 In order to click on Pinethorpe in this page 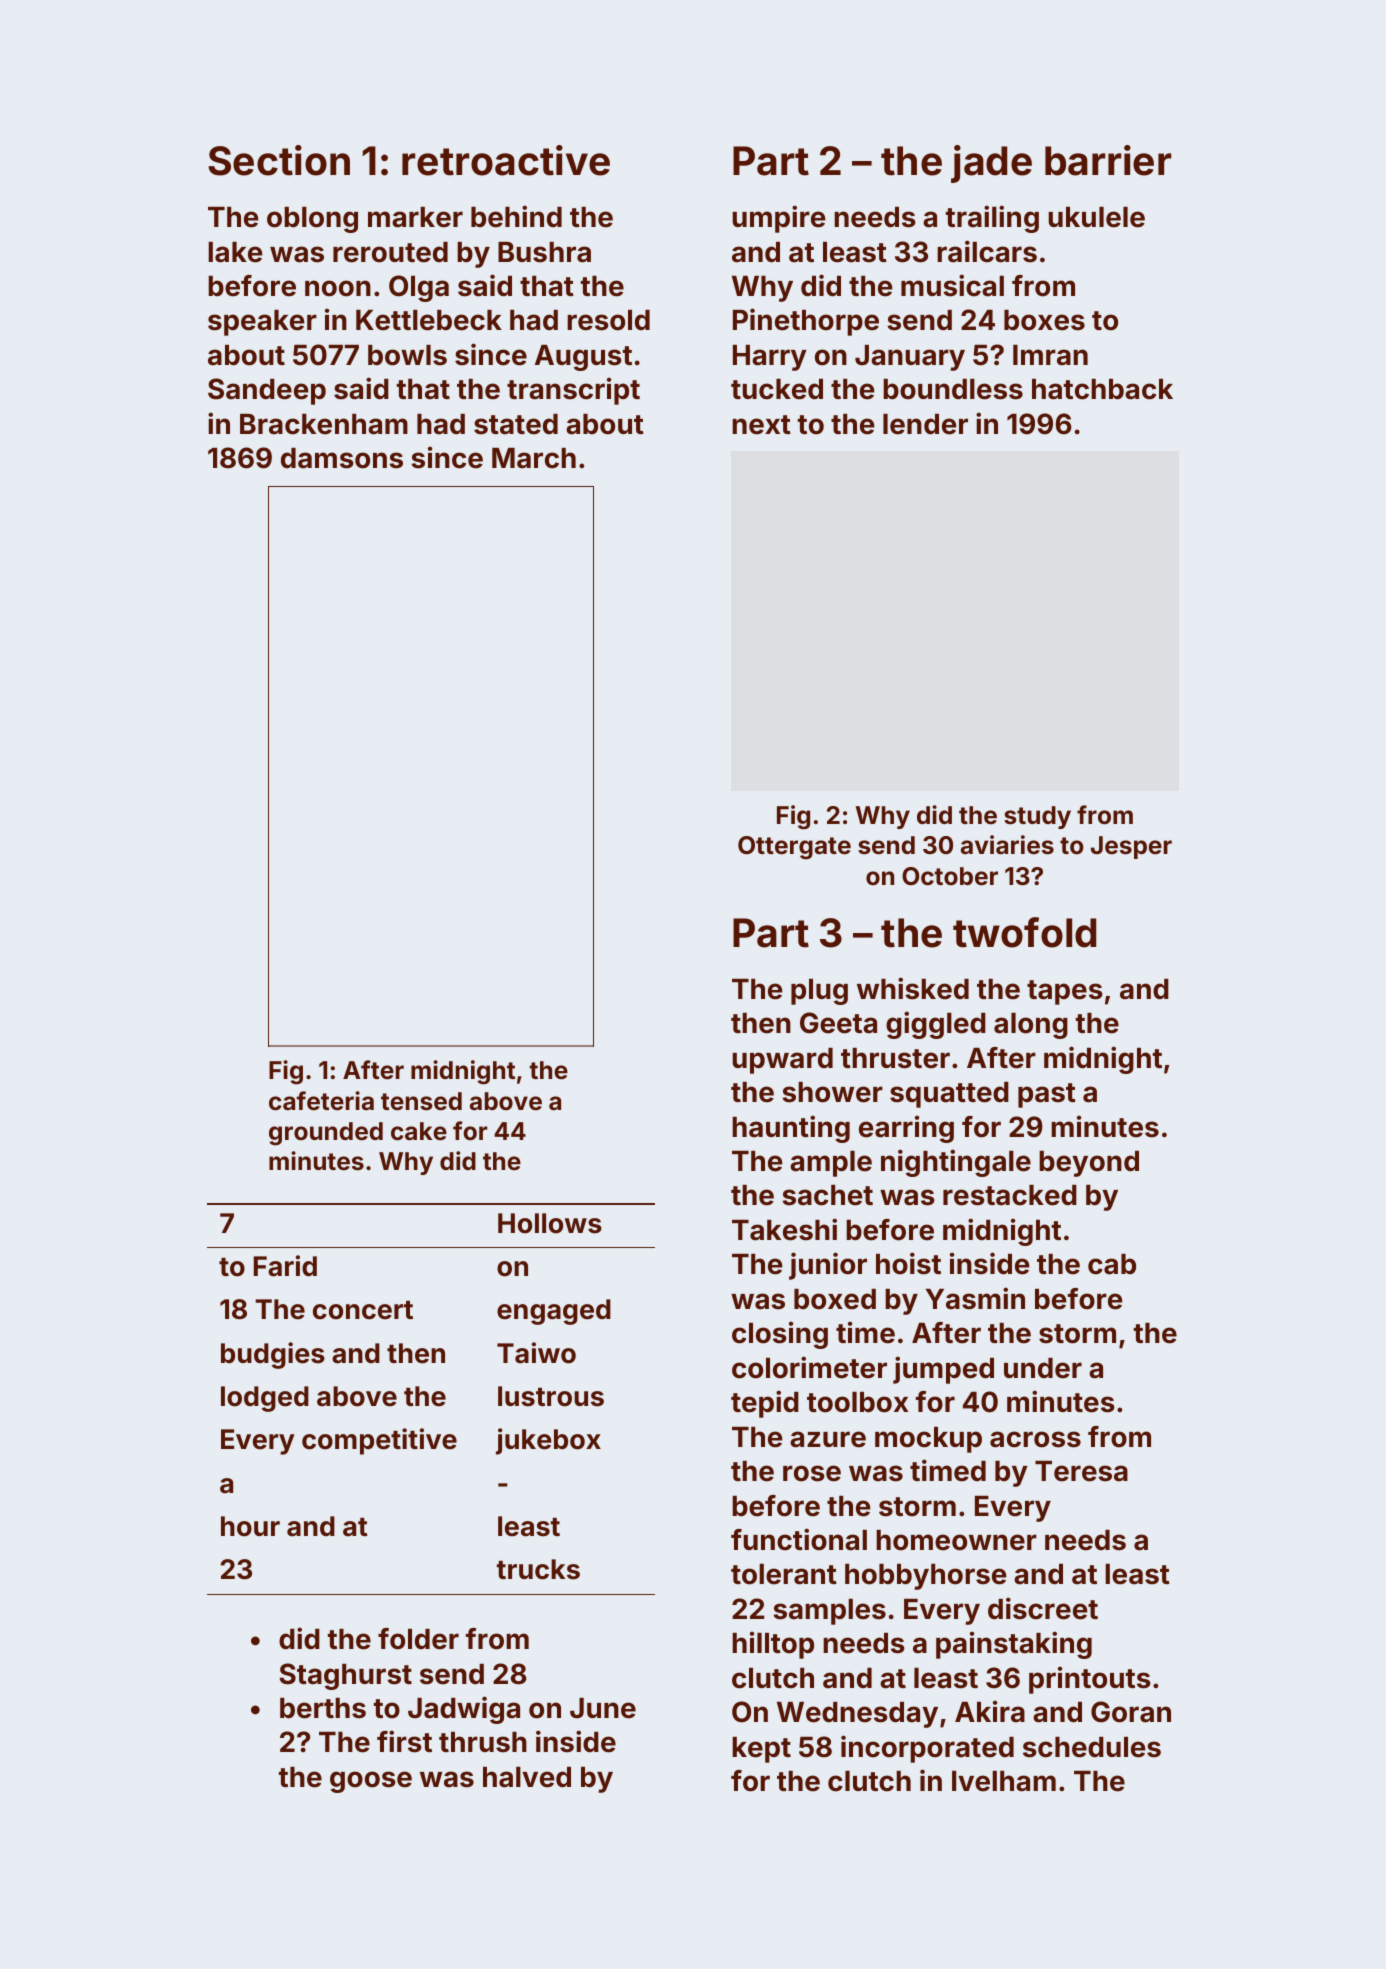, I will do `click(806, 322)`.
